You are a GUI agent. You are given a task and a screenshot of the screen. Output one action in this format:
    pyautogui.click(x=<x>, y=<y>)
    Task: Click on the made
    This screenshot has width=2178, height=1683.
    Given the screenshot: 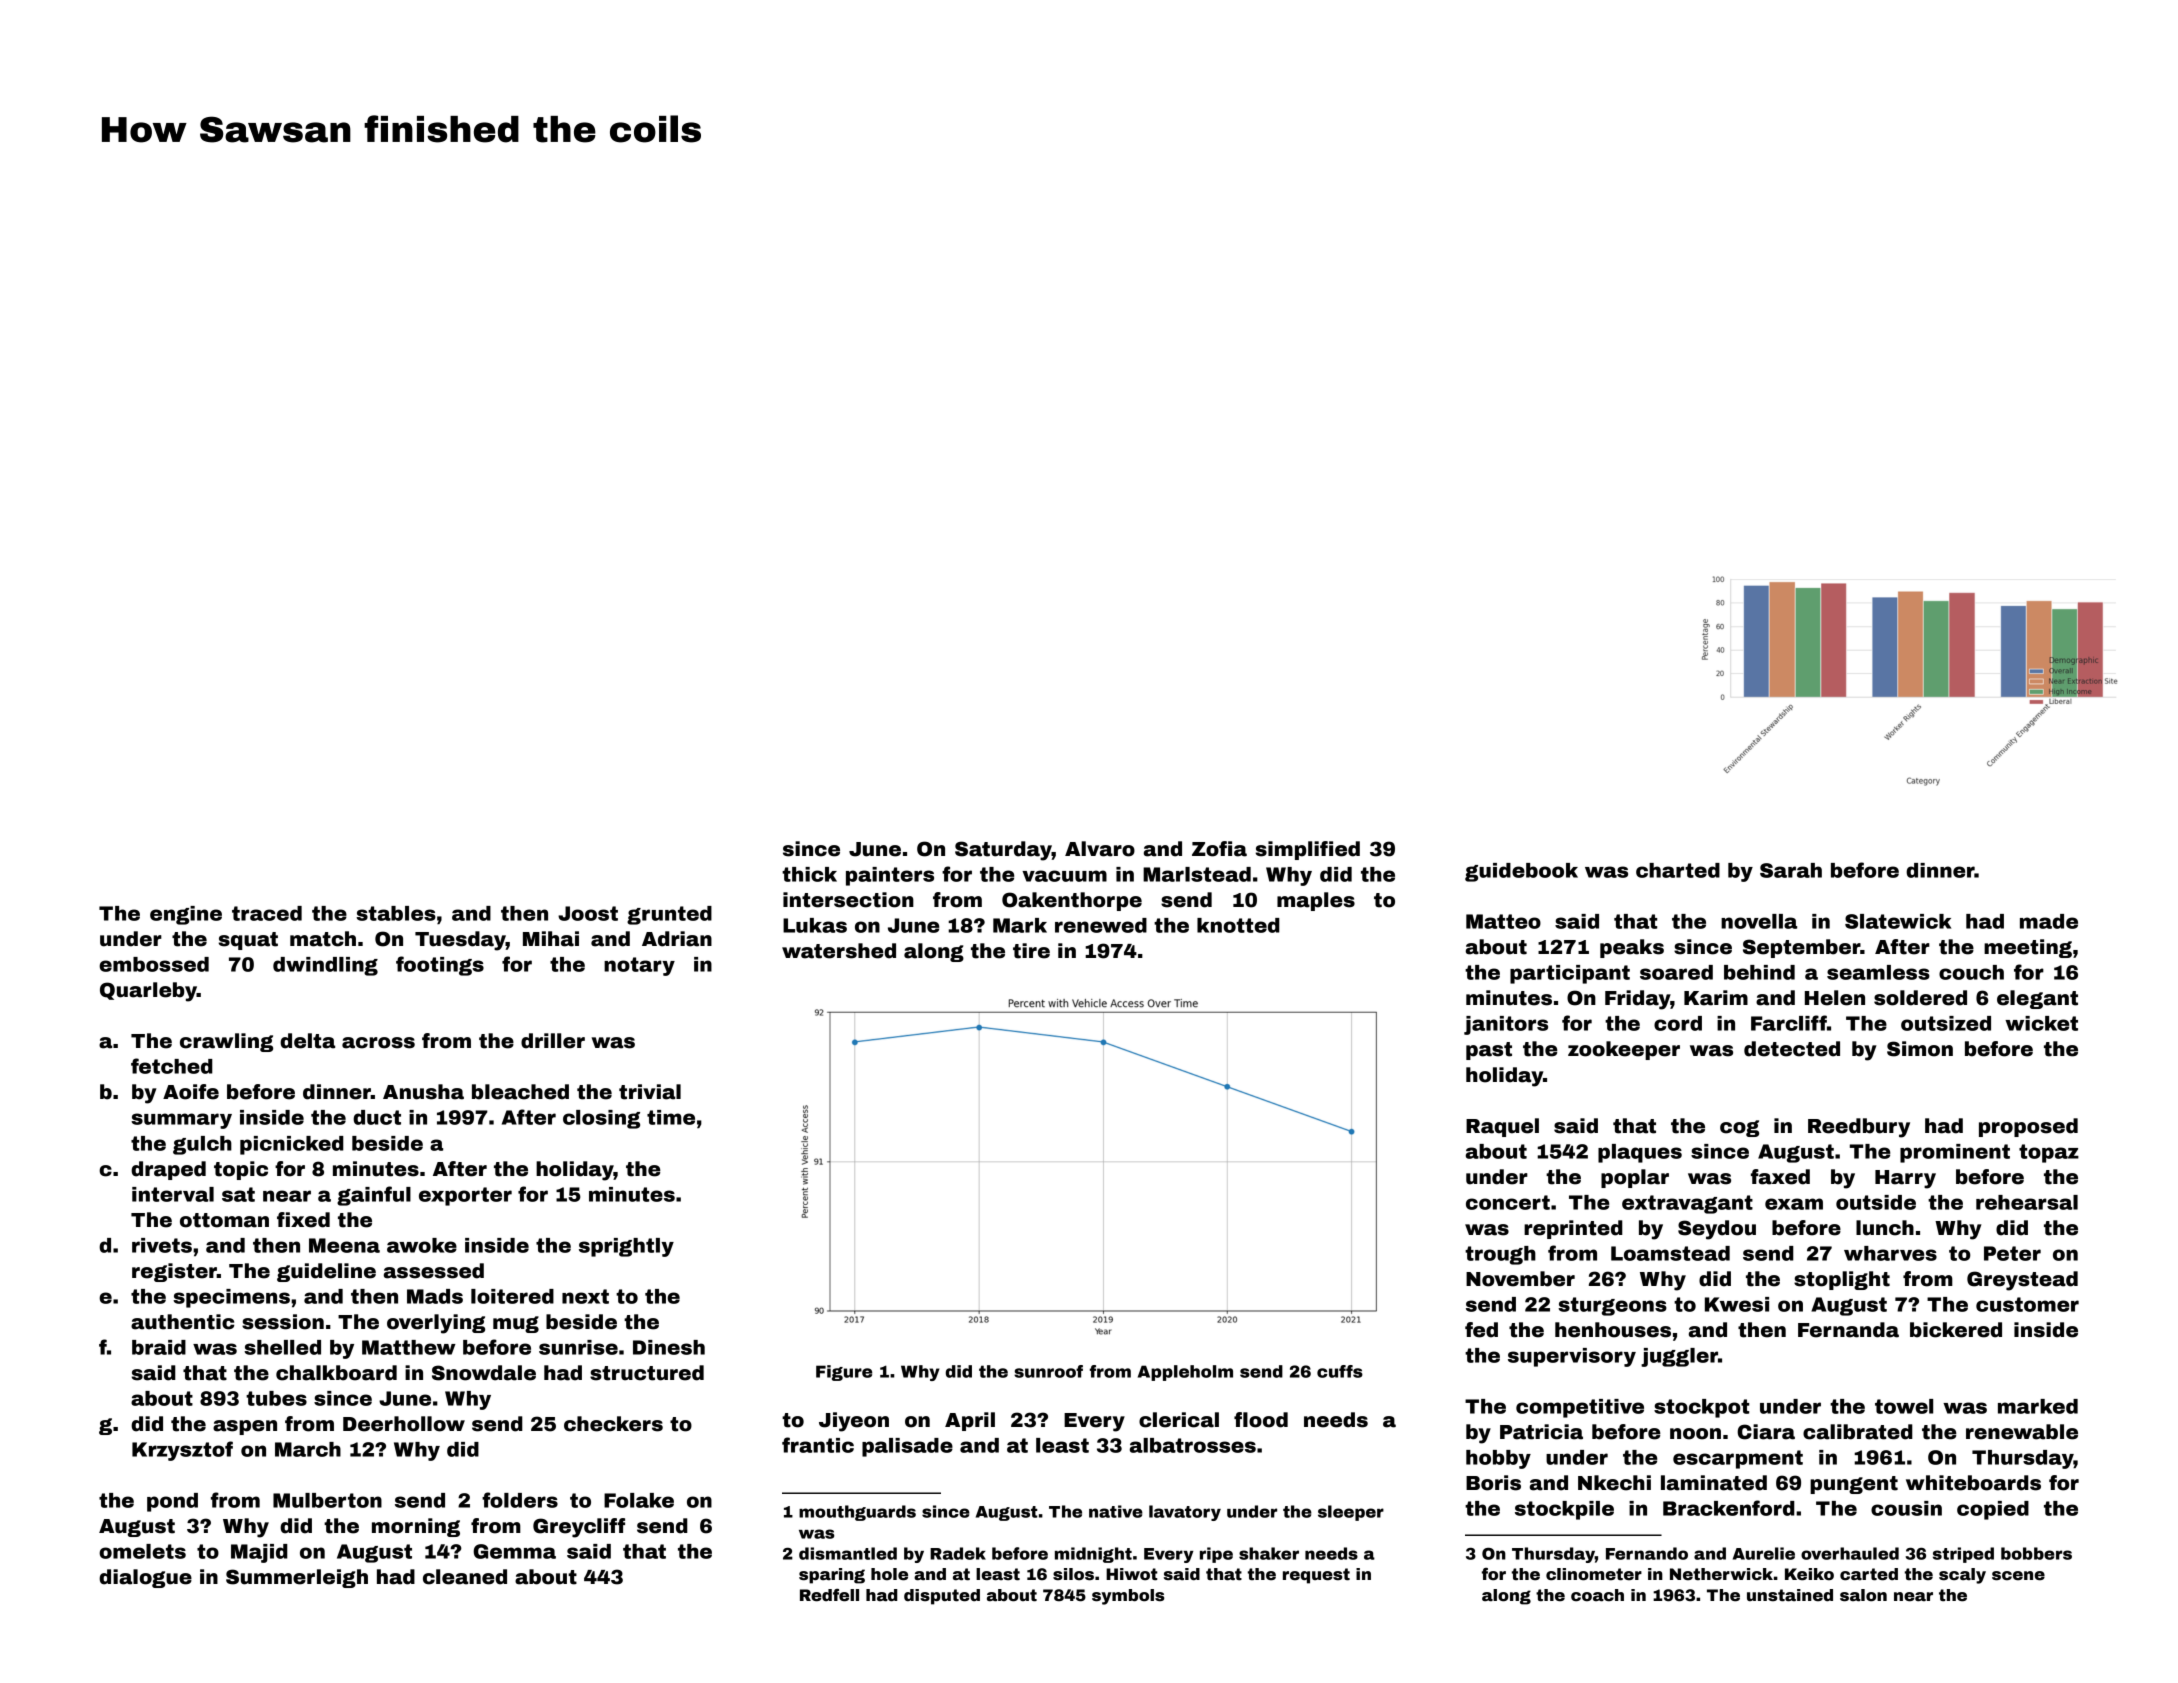 What is the action you would take?
    pyautogui.click(x=2049, y=921)
